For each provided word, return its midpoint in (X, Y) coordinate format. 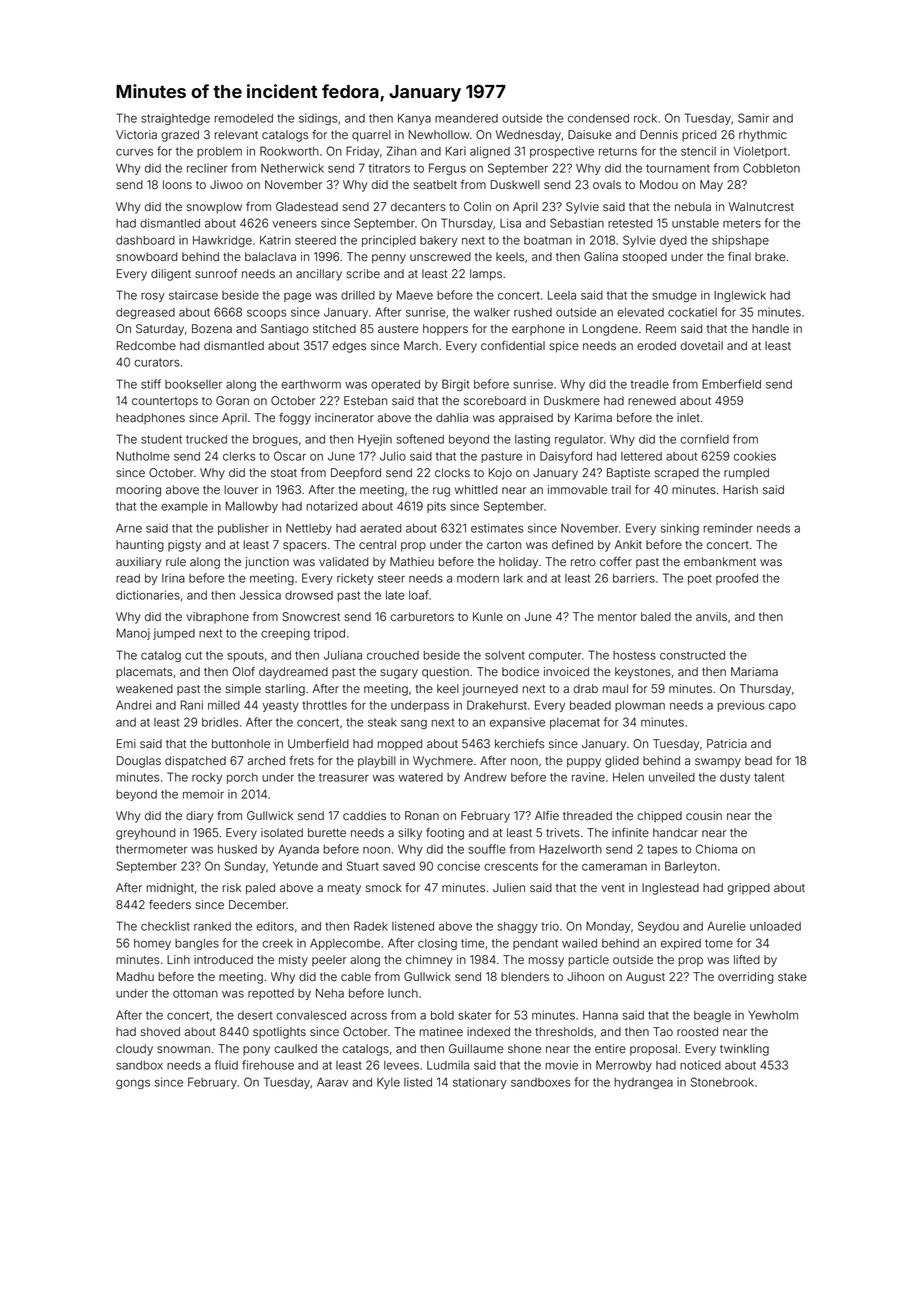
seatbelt (435, 184)
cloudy (134, 1050)
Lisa (510, 223)
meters (742, 223)
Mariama (754, 671)
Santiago (285, 330)
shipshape (740, 241)
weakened (144, 688)
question (445, 673)
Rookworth (289, 151)
